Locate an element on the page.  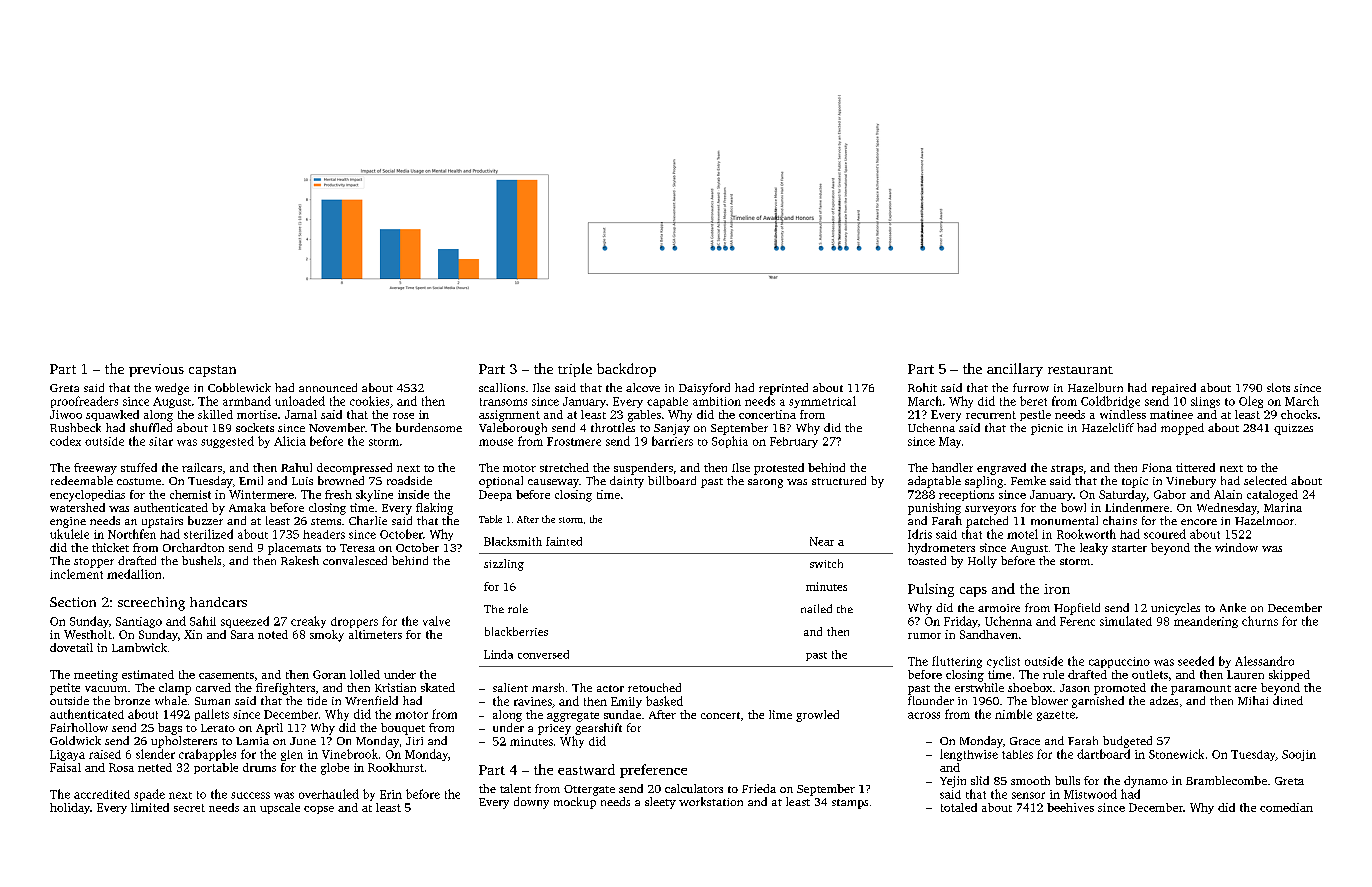
secret is located at coordinates (189, 808).
